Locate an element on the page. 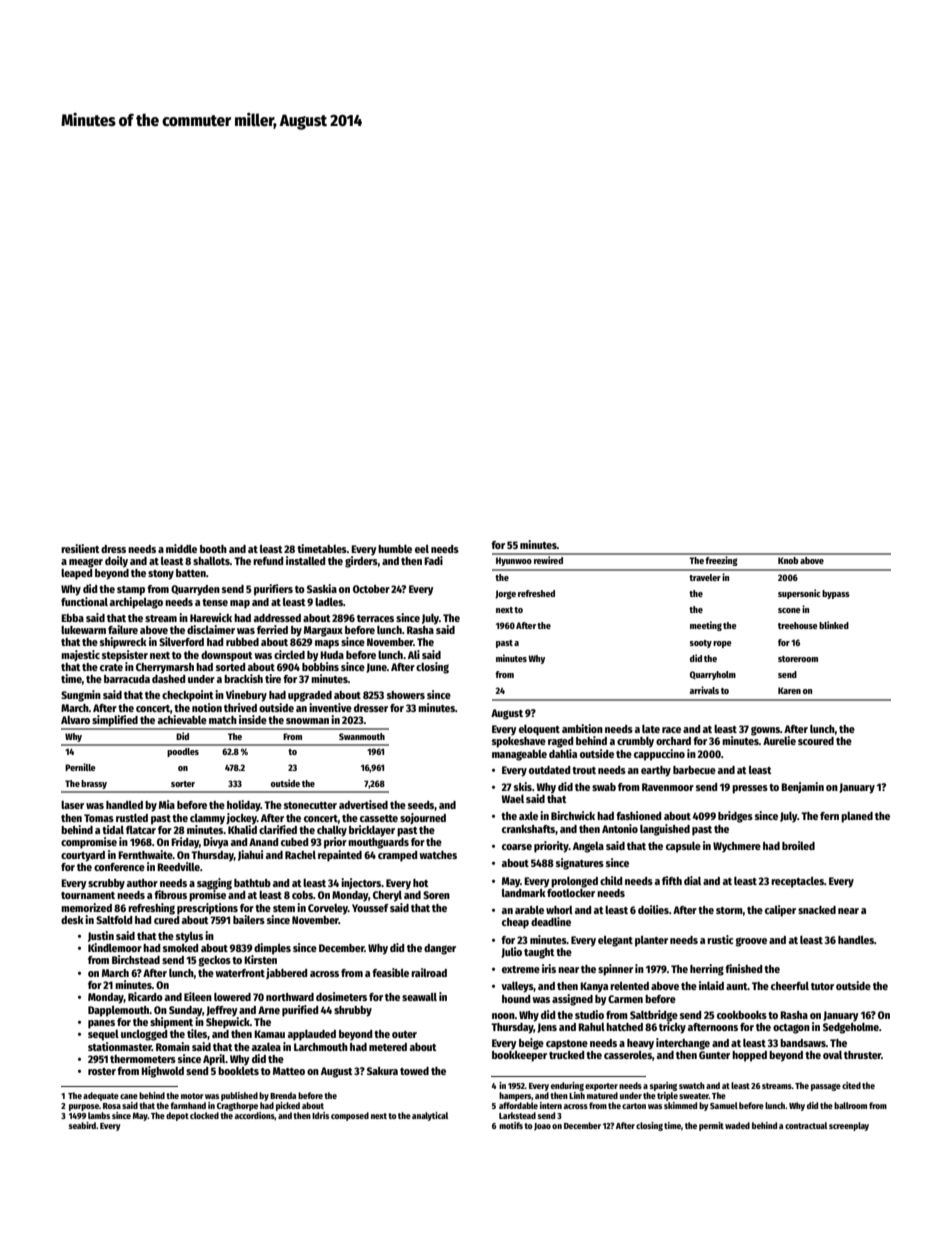  picked is located at coordinates (288, 1106).
